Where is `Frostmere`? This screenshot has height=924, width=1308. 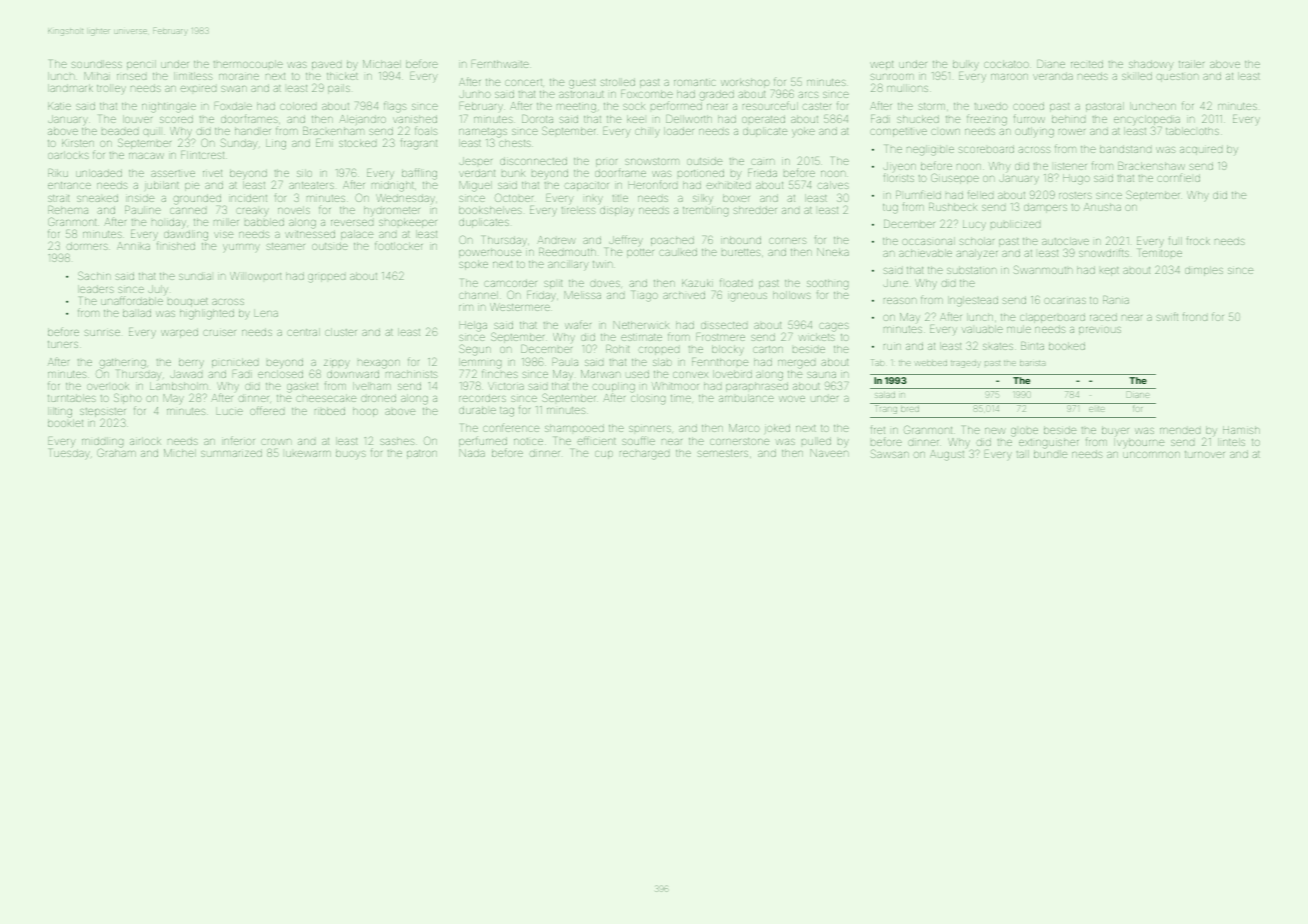 Frostmere is located at coordinates (720, 337).
